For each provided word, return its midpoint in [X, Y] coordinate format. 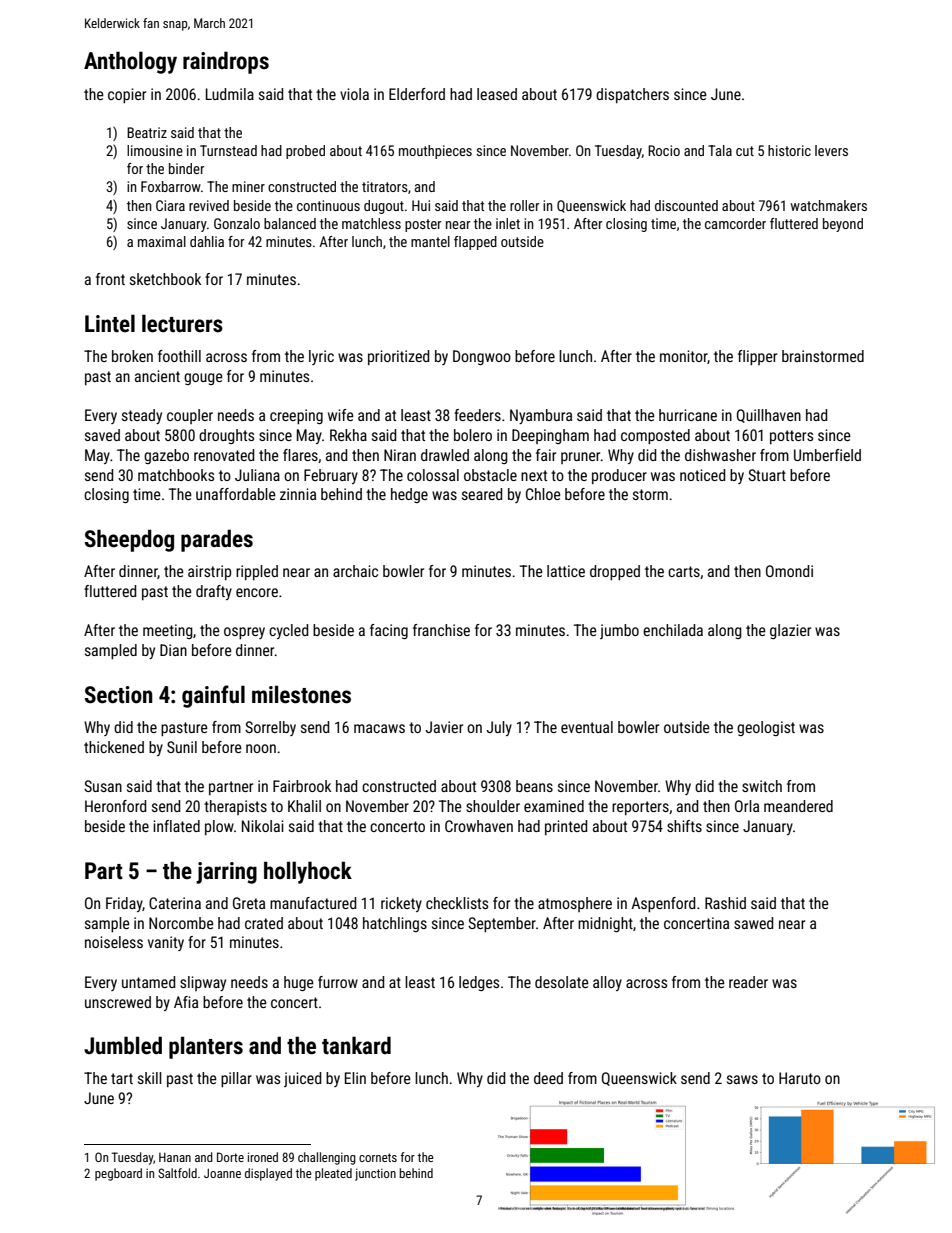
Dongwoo [482, 357]
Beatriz [147, 132]
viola [354, 94]
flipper [757, 357]
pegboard [118, 1174]
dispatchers [632, 95]
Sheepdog [129, 540]
